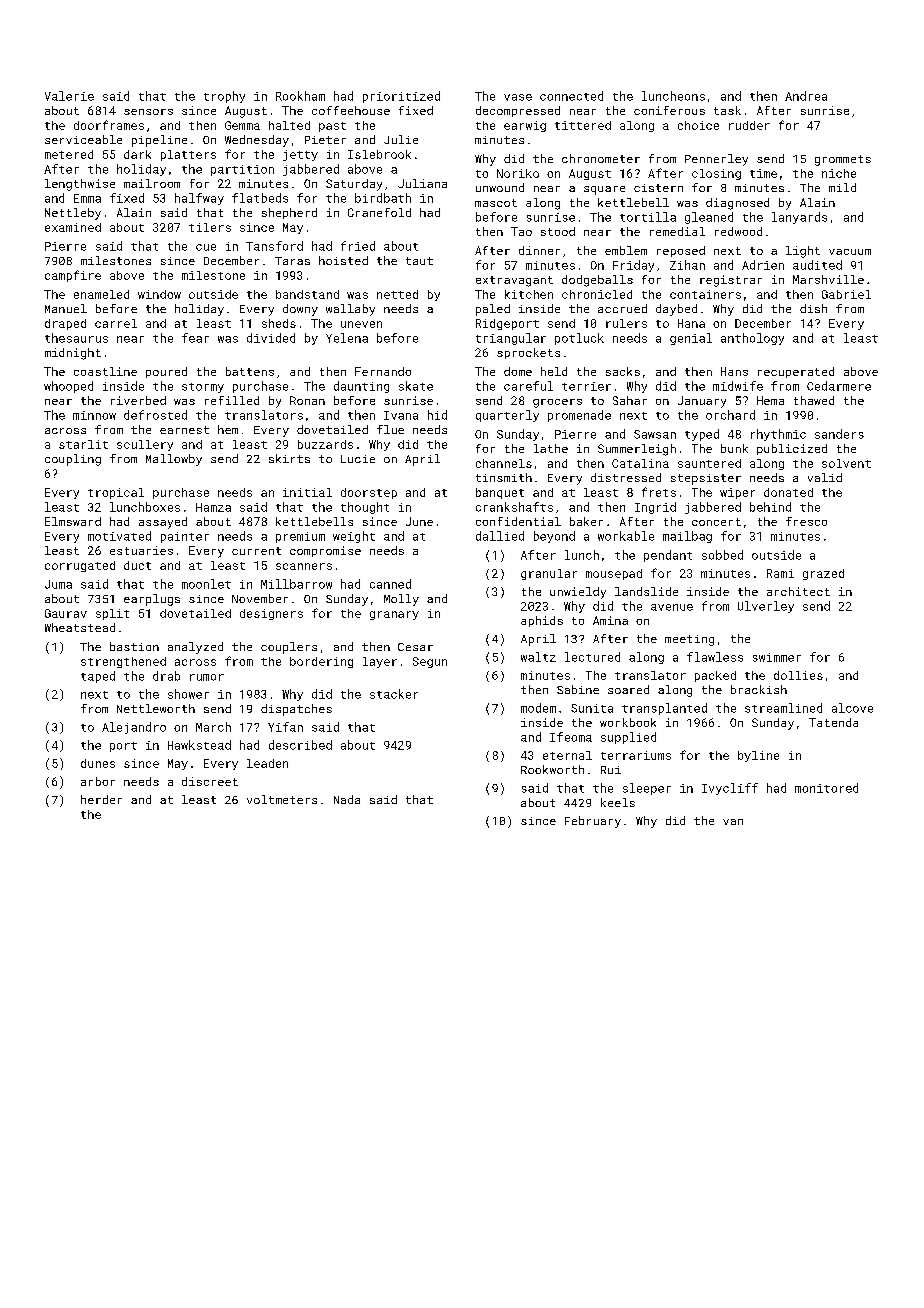 This screenshot has width=924, height=1308. Describe the element at coordinates (300, 96) in the screenshot. I see `Rookham` at that location.
